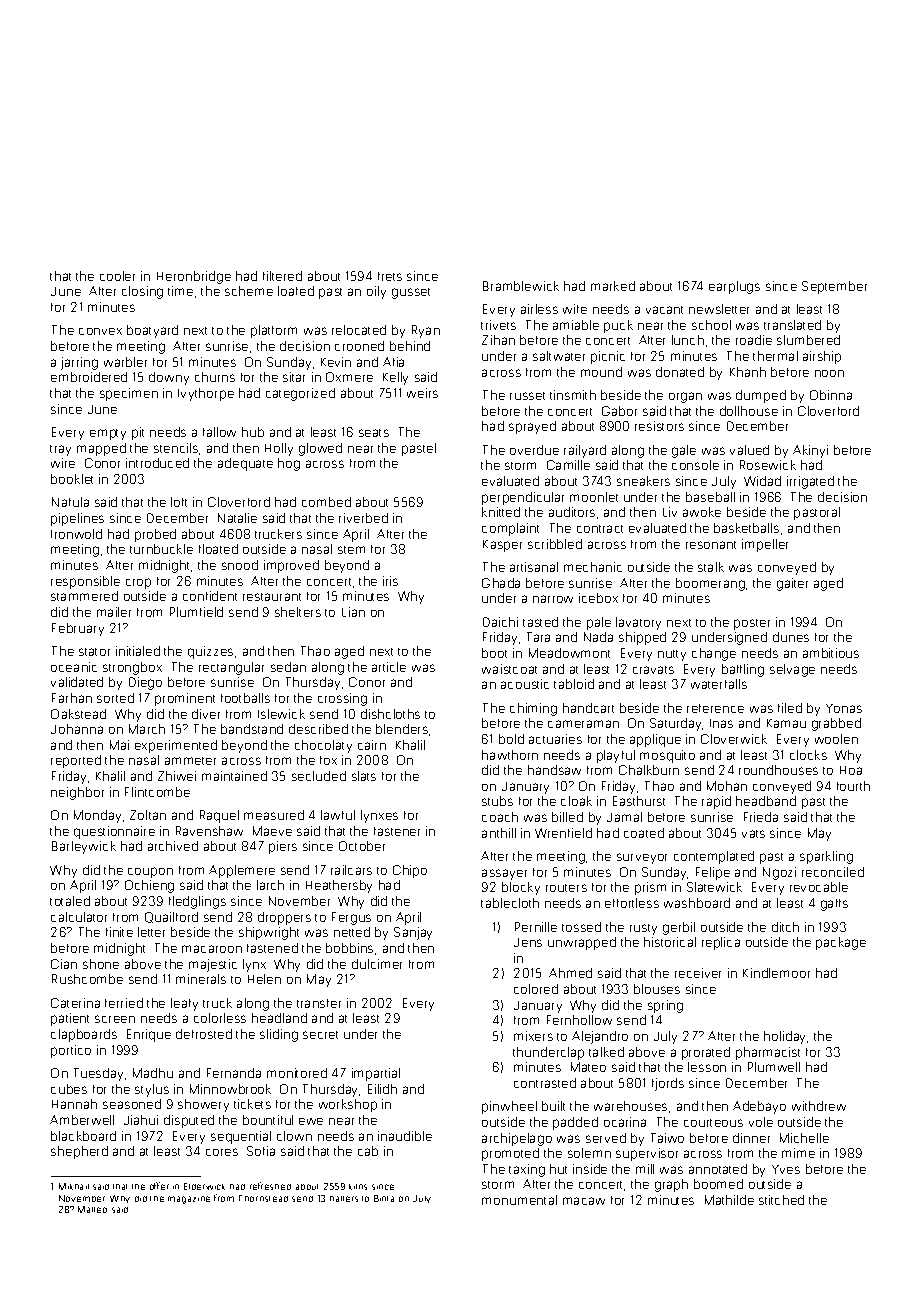  What do you see at coordinates (171, 917) in the screenshot?
I see `Quailford` at bounding box center [171, 917].
